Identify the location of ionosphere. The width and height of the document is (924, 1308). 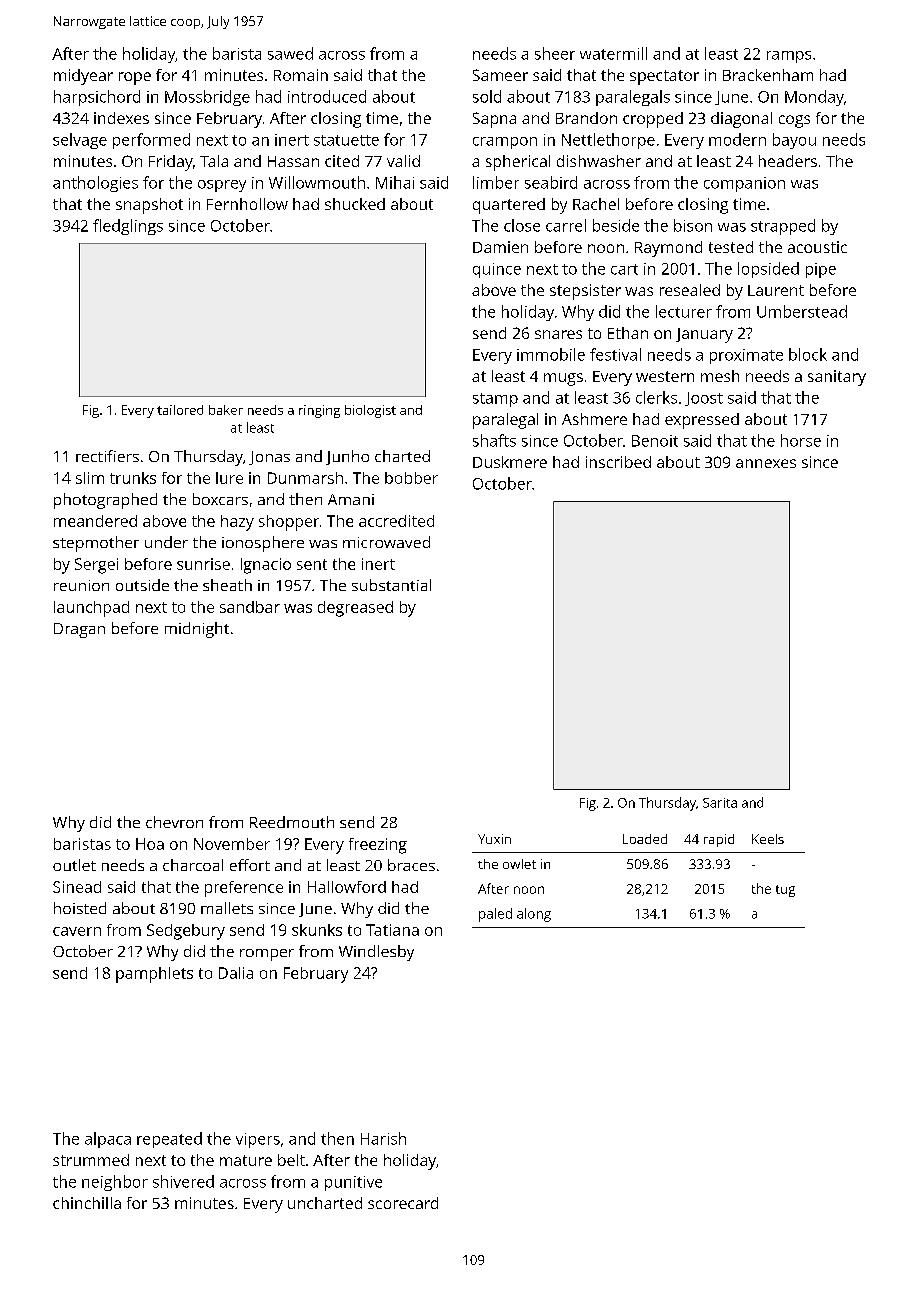
(263, 544).
